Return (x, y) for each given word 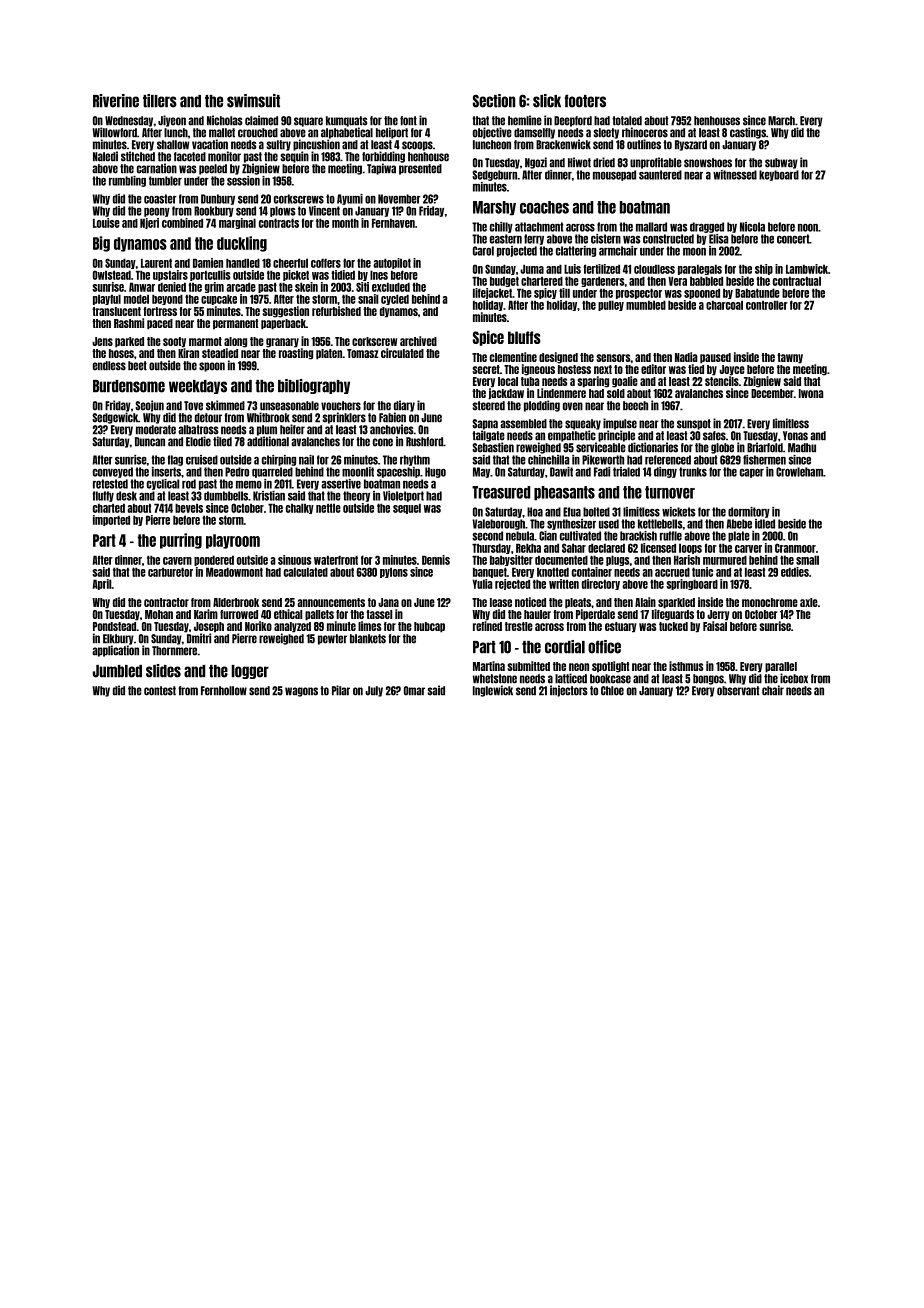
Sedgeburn (495, 175)
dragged (707, 227)
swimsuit (253, 101)
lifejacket (492, 293)
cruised (202, 460)
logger (250, 672)
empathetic (572, 436)
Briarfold (765, 447)
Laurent (156, 263)
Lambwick (807, 269)
